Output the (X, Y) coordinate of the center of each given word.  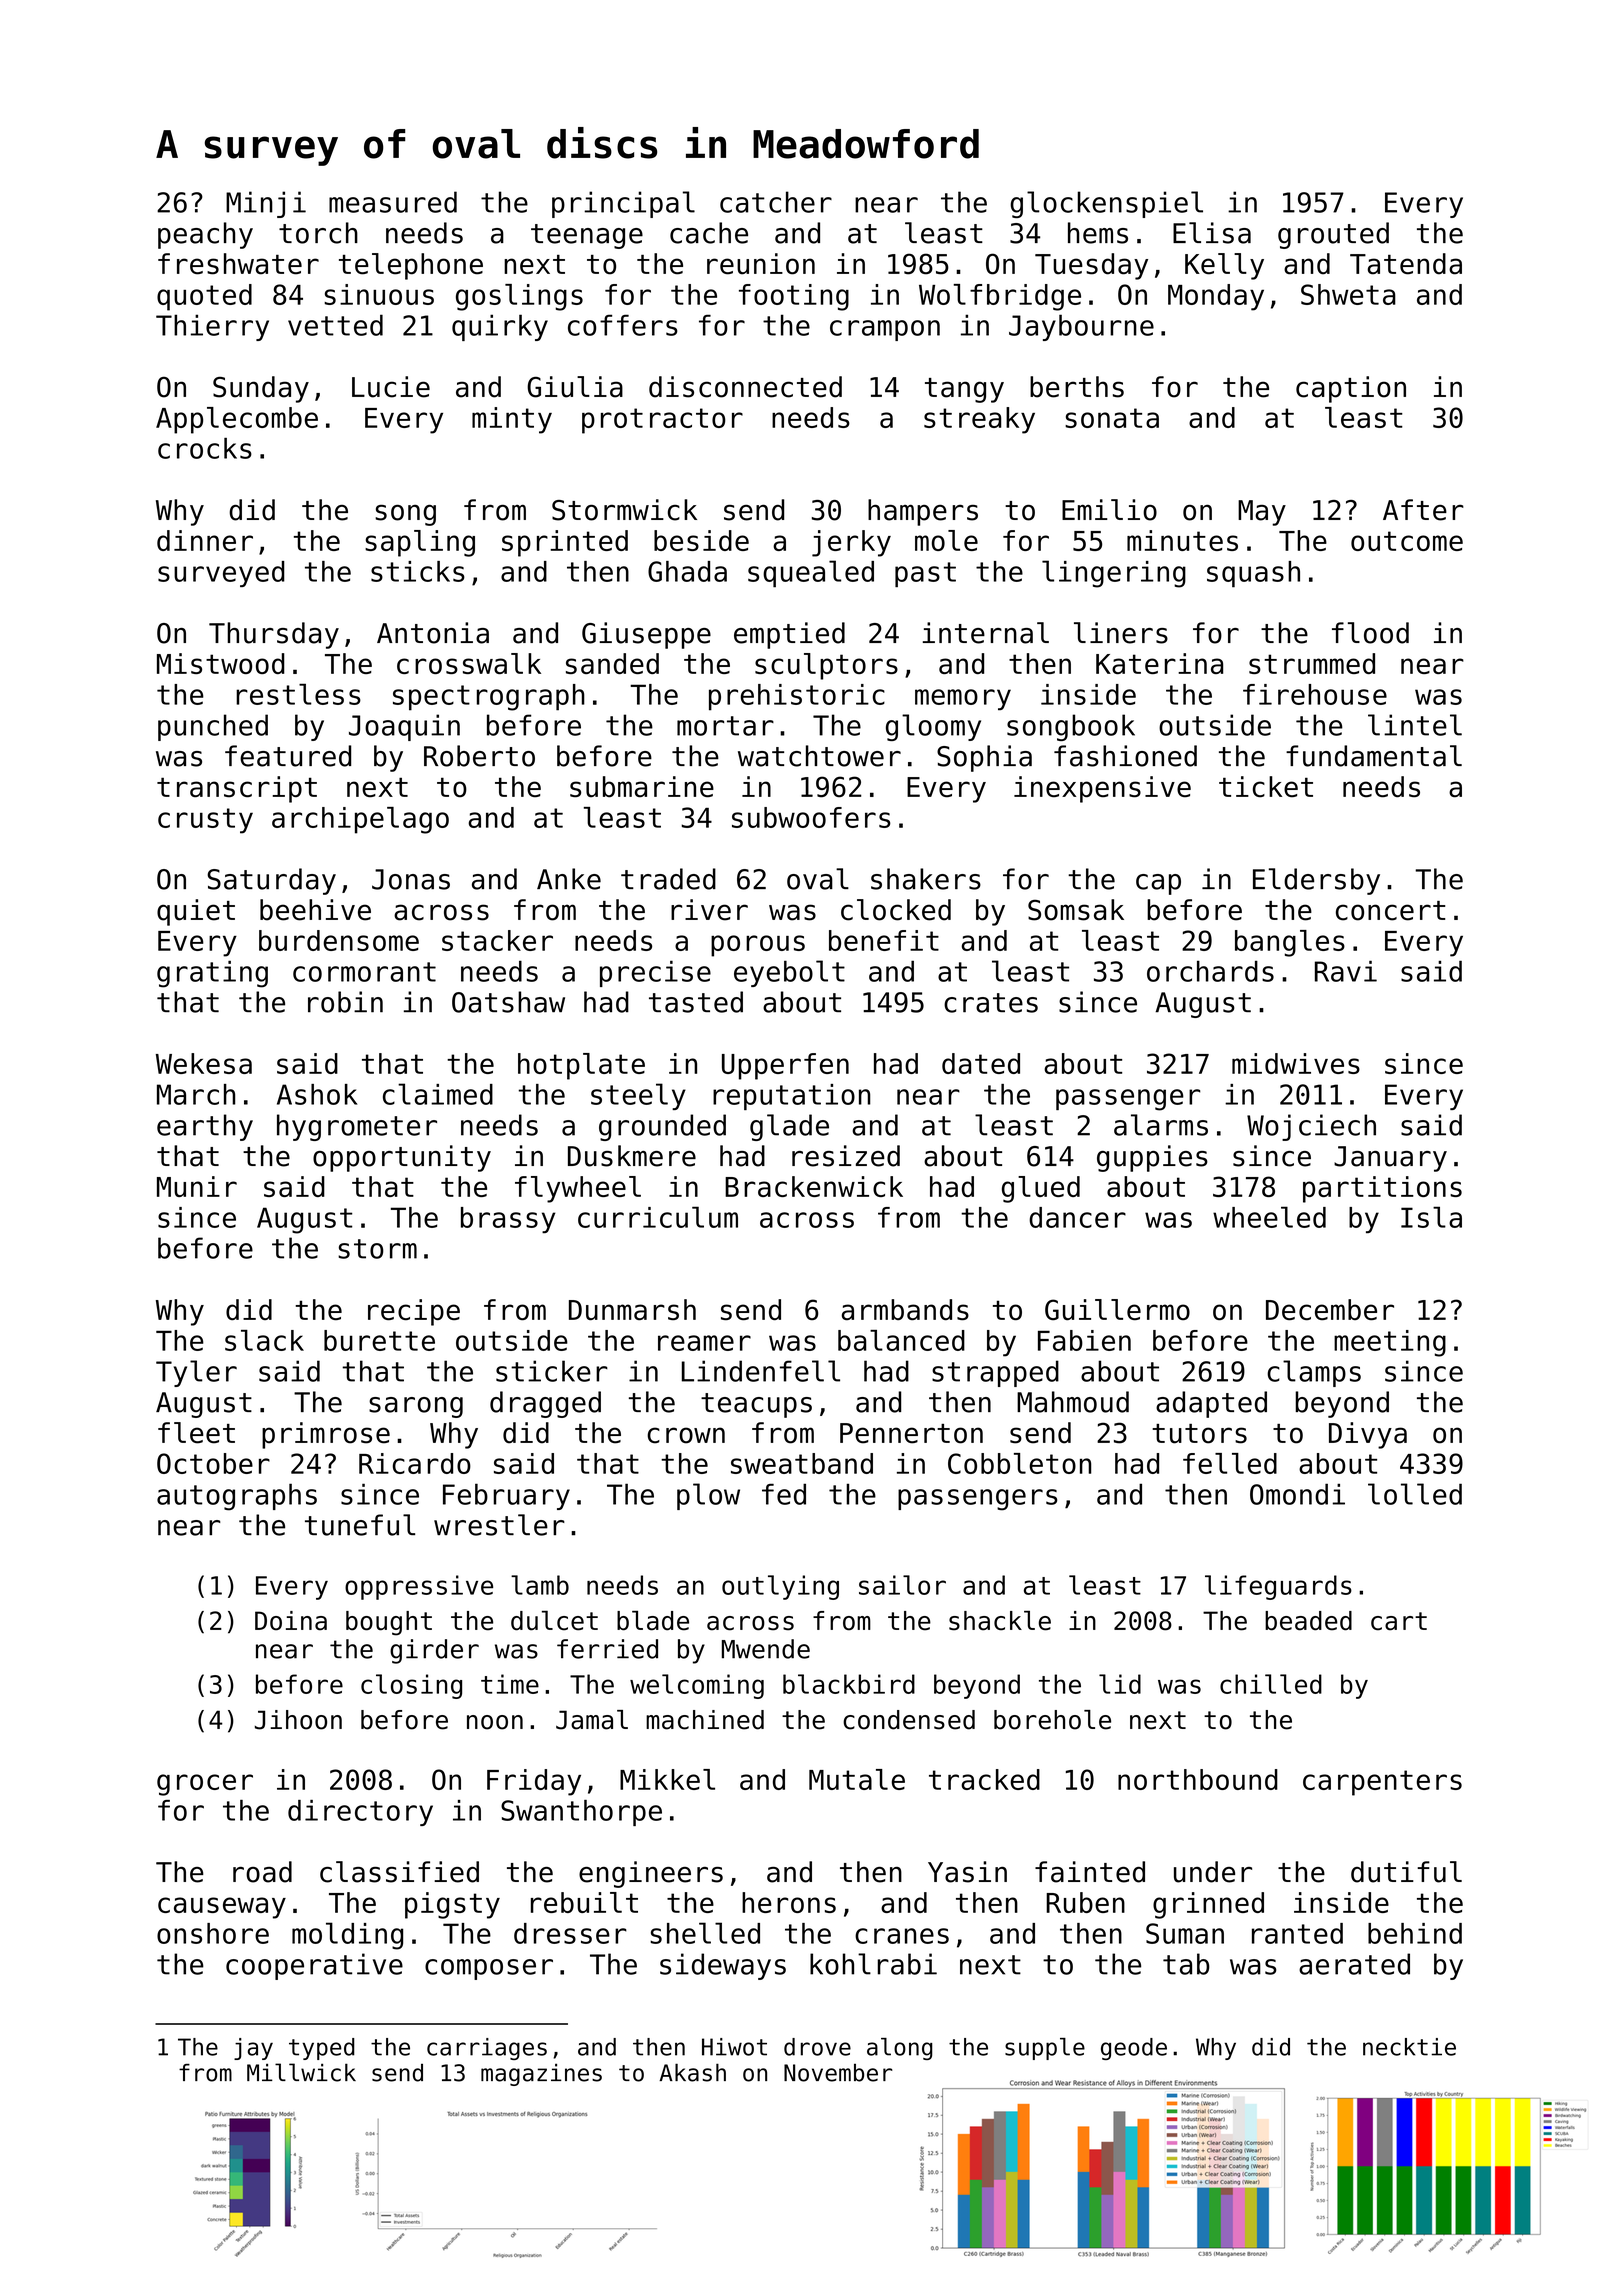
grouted (1333, 235)
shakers (926, 879)
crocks (205, 448)
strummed (1312, 663)
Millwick (301, 2072)
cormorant (364, 972)
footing (794, 297)
